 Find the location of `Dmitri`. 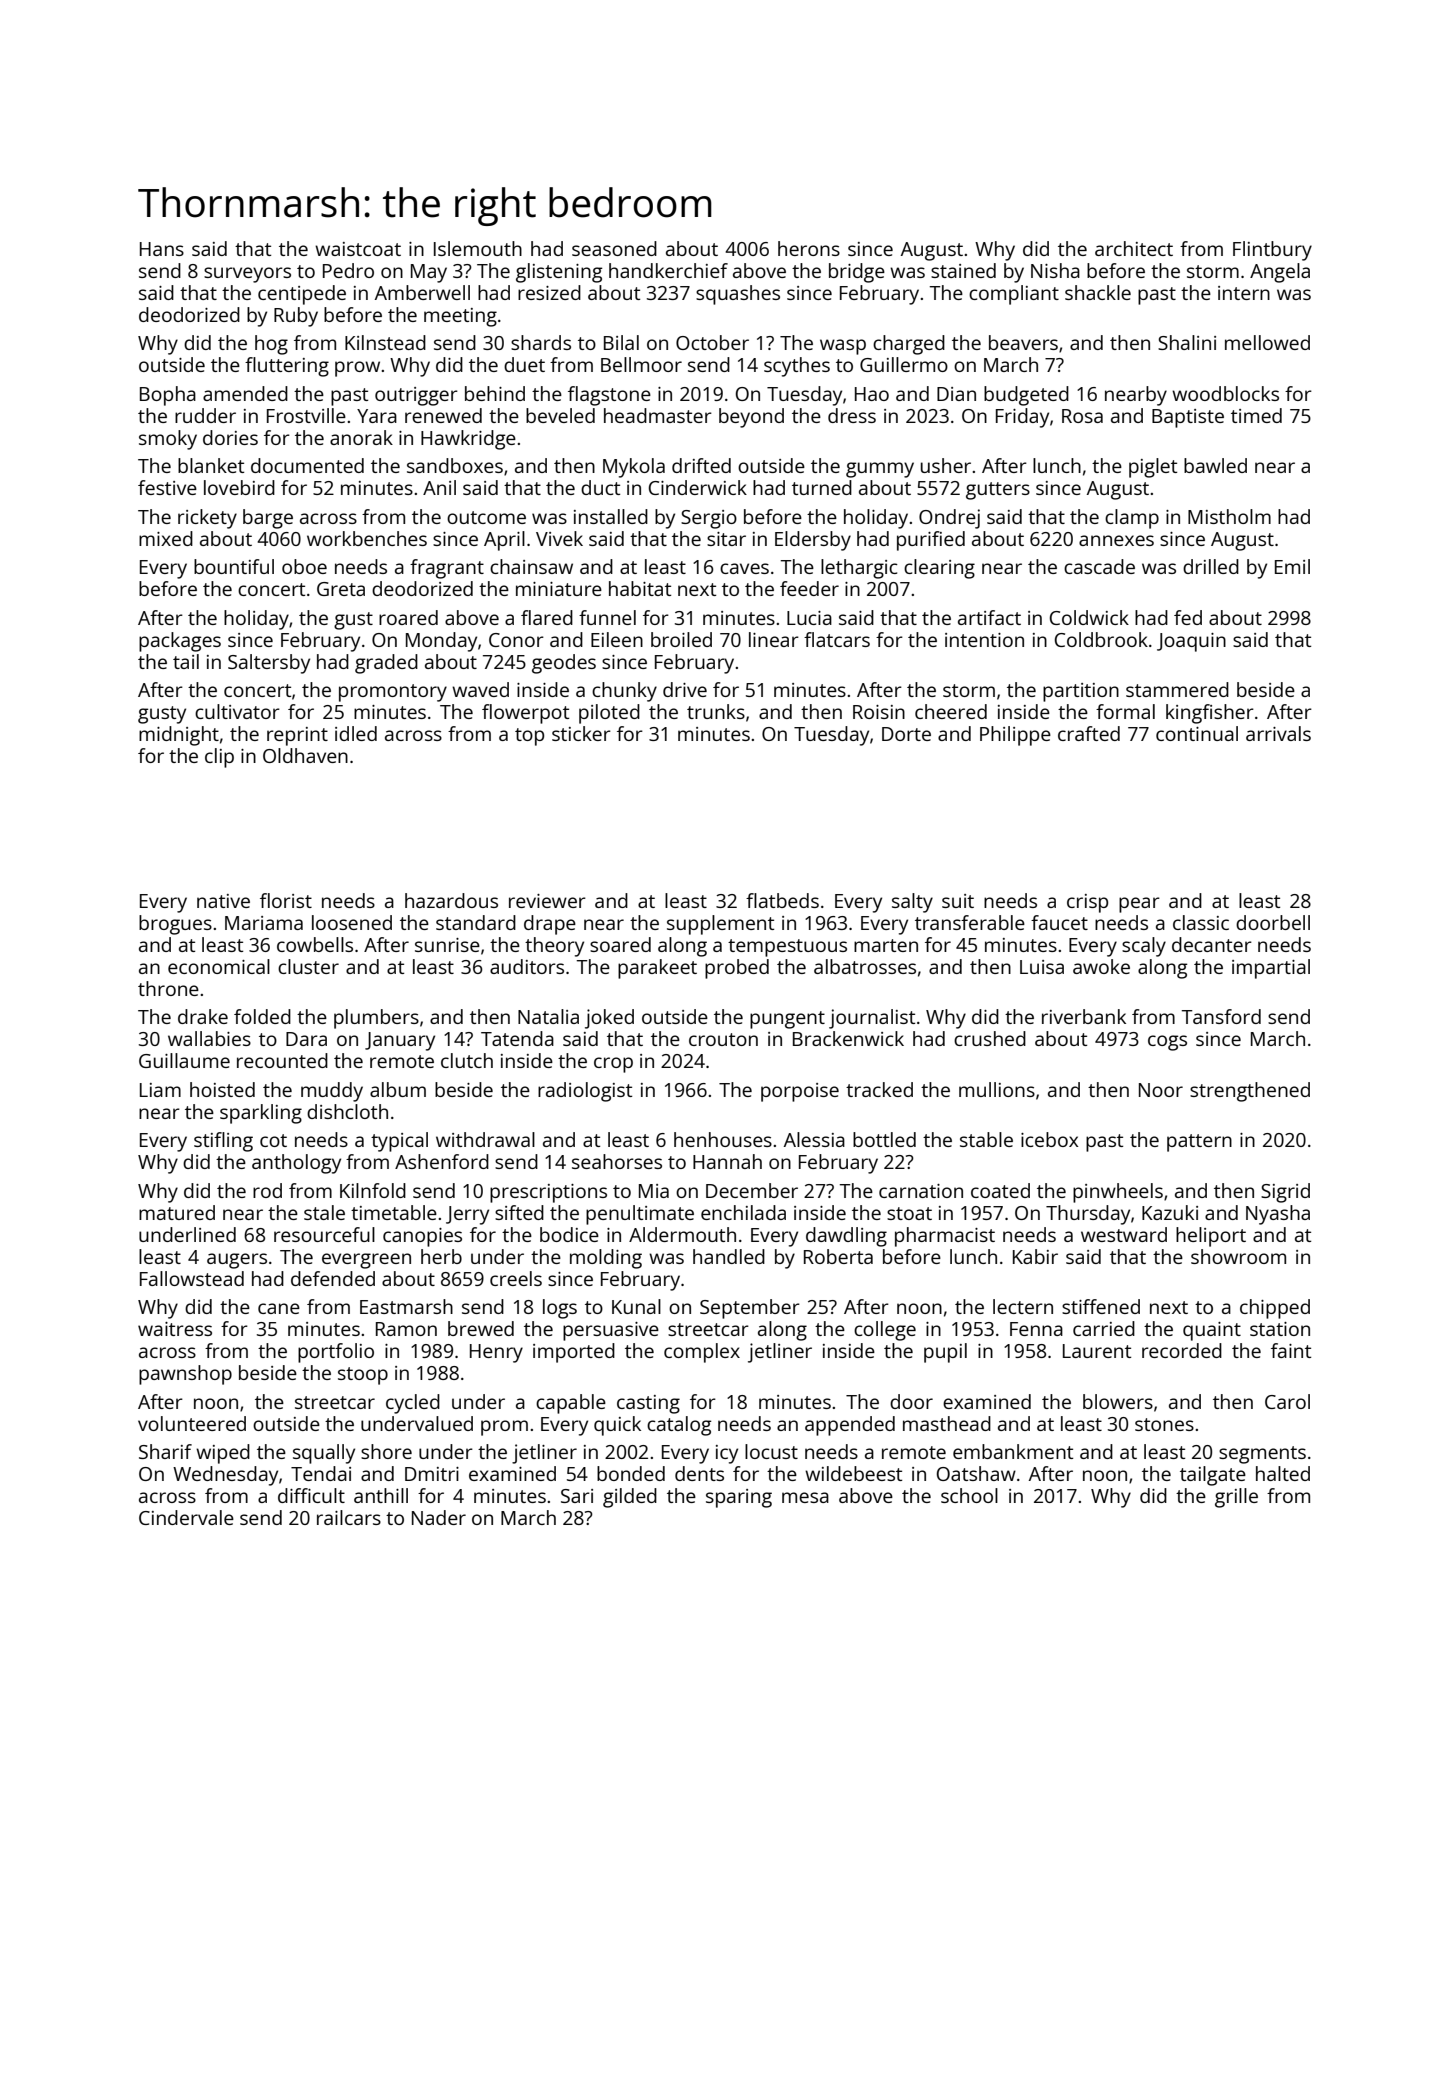

Dmitri is located at coordinates (432, 1474).
